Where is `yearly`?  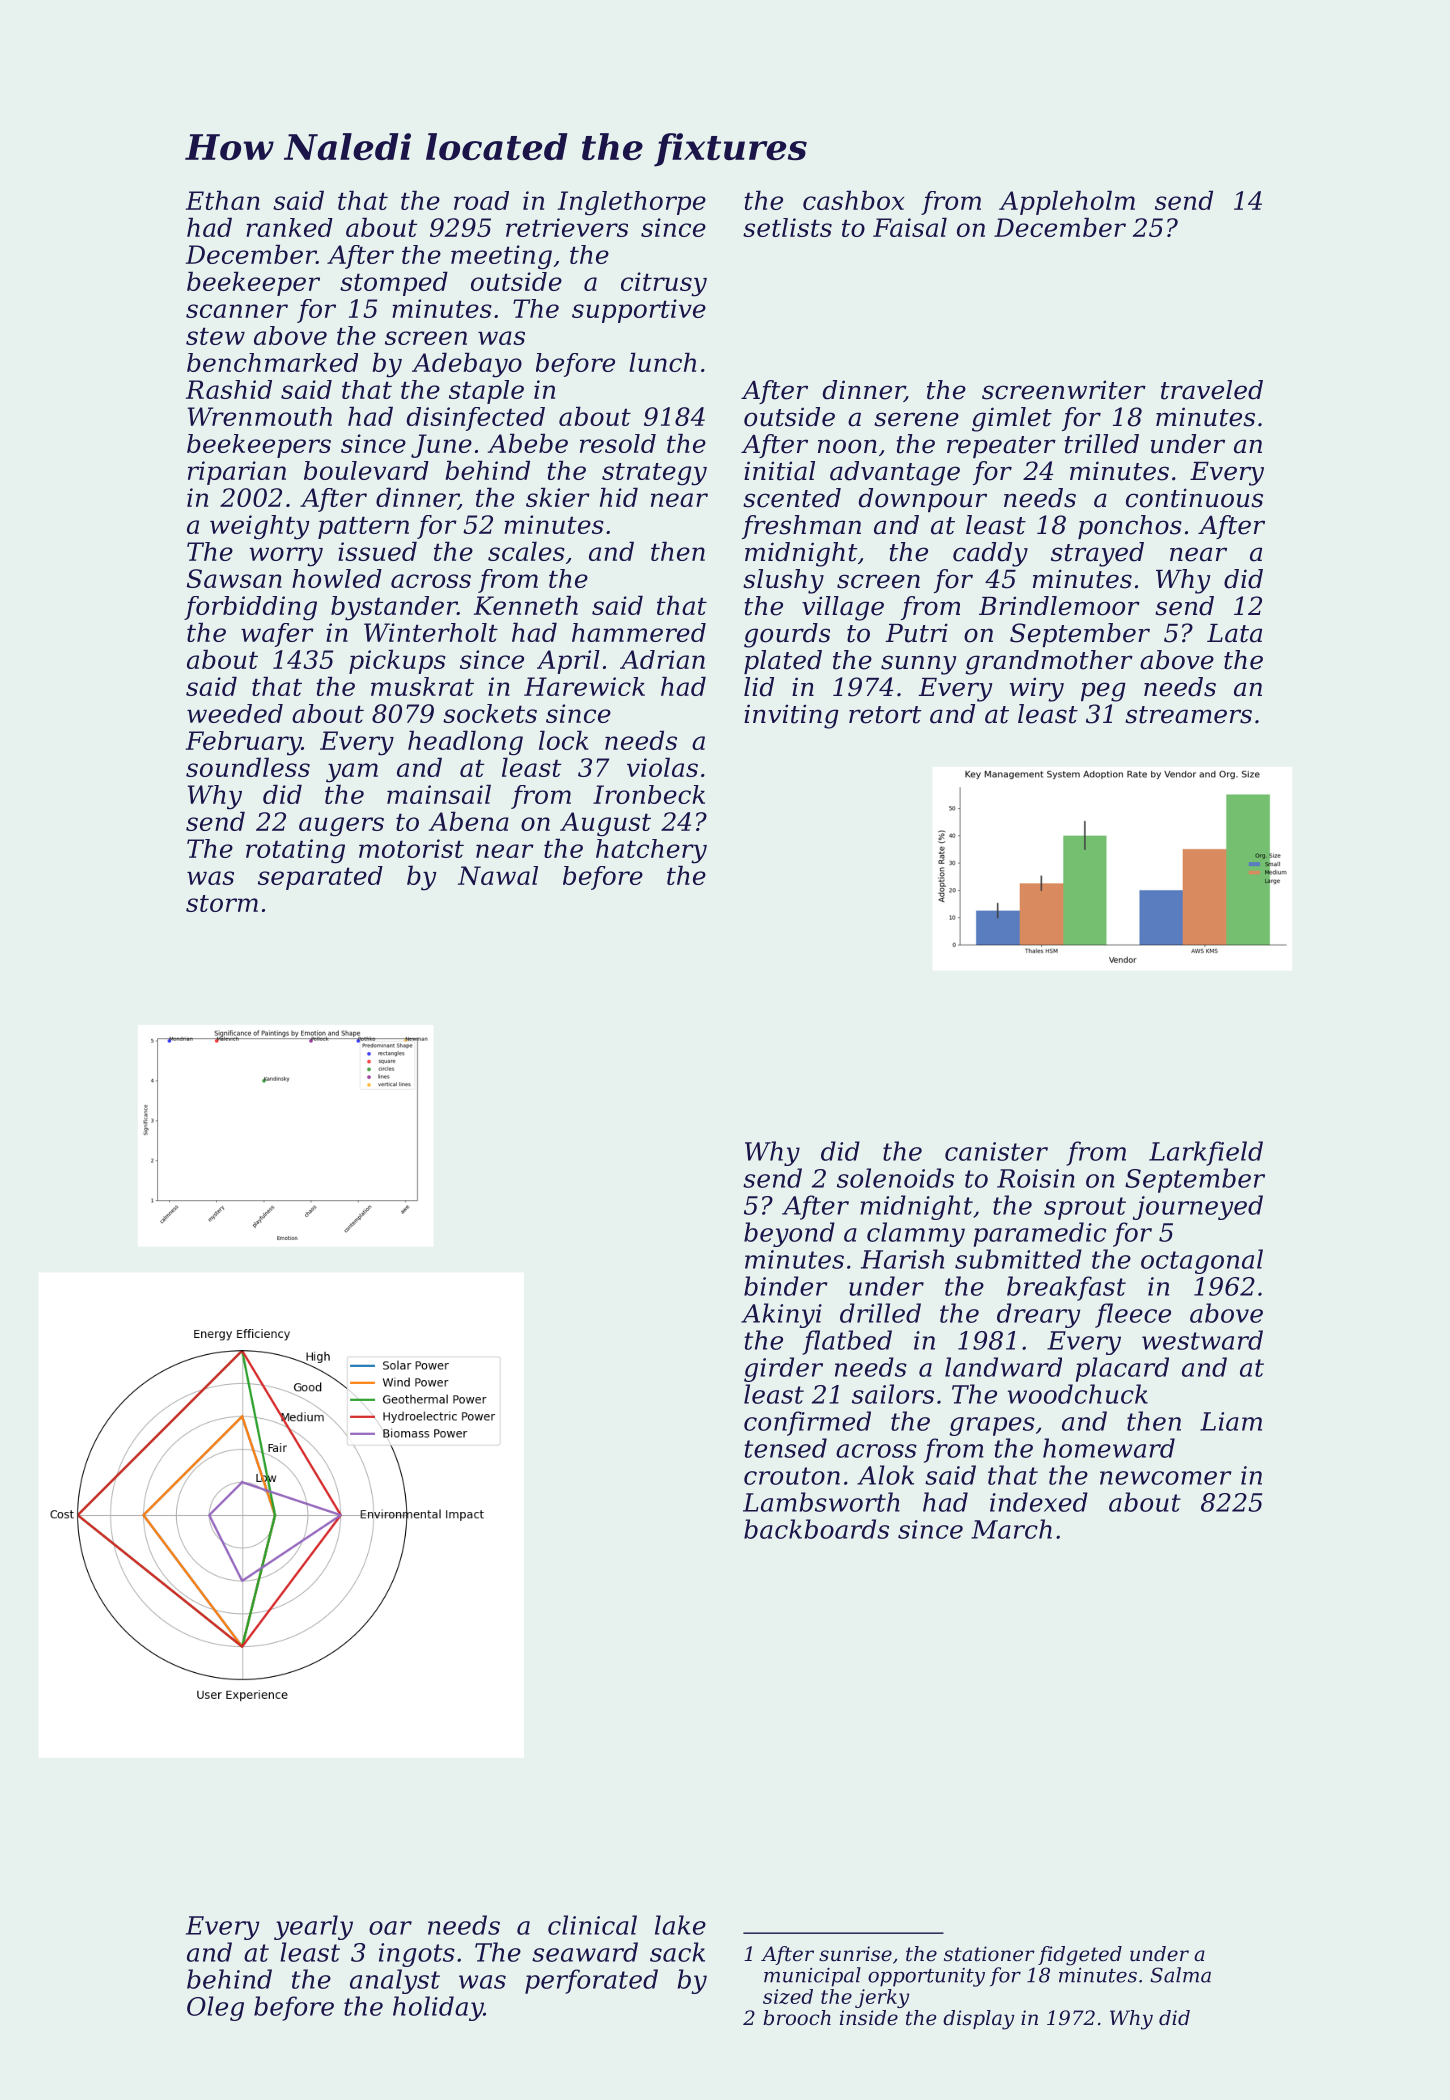
yearly is located at coordinates (313, 1927).
